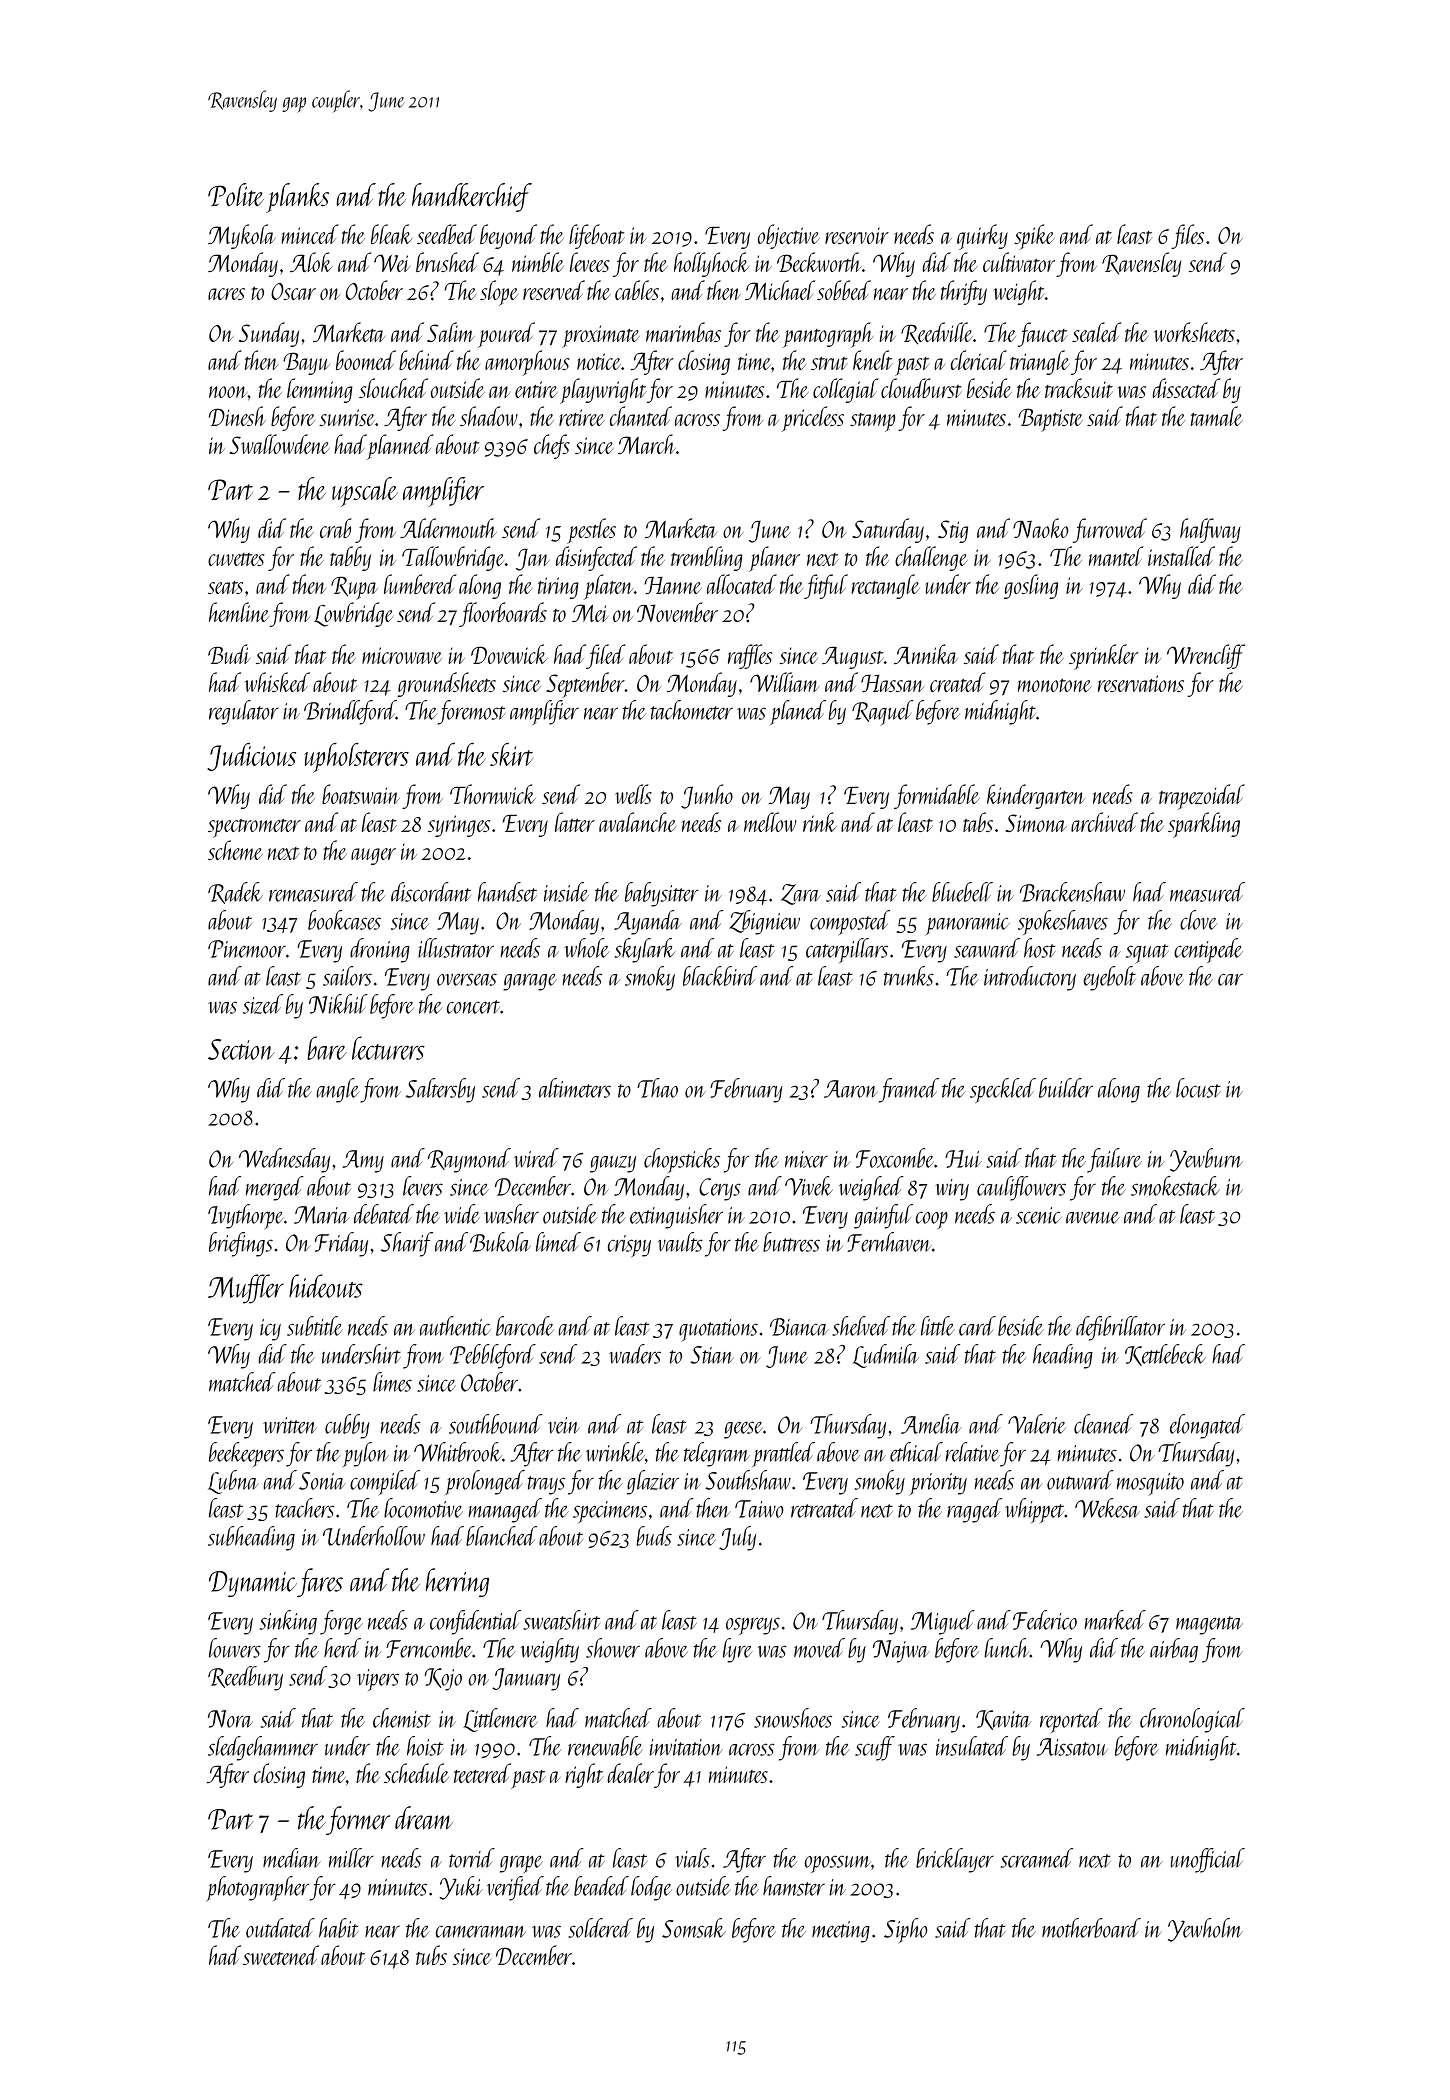  What do you see at coordinates (263, 1748) in the image?
I see `sledgehammer` at bounding box center [263, 1748].
